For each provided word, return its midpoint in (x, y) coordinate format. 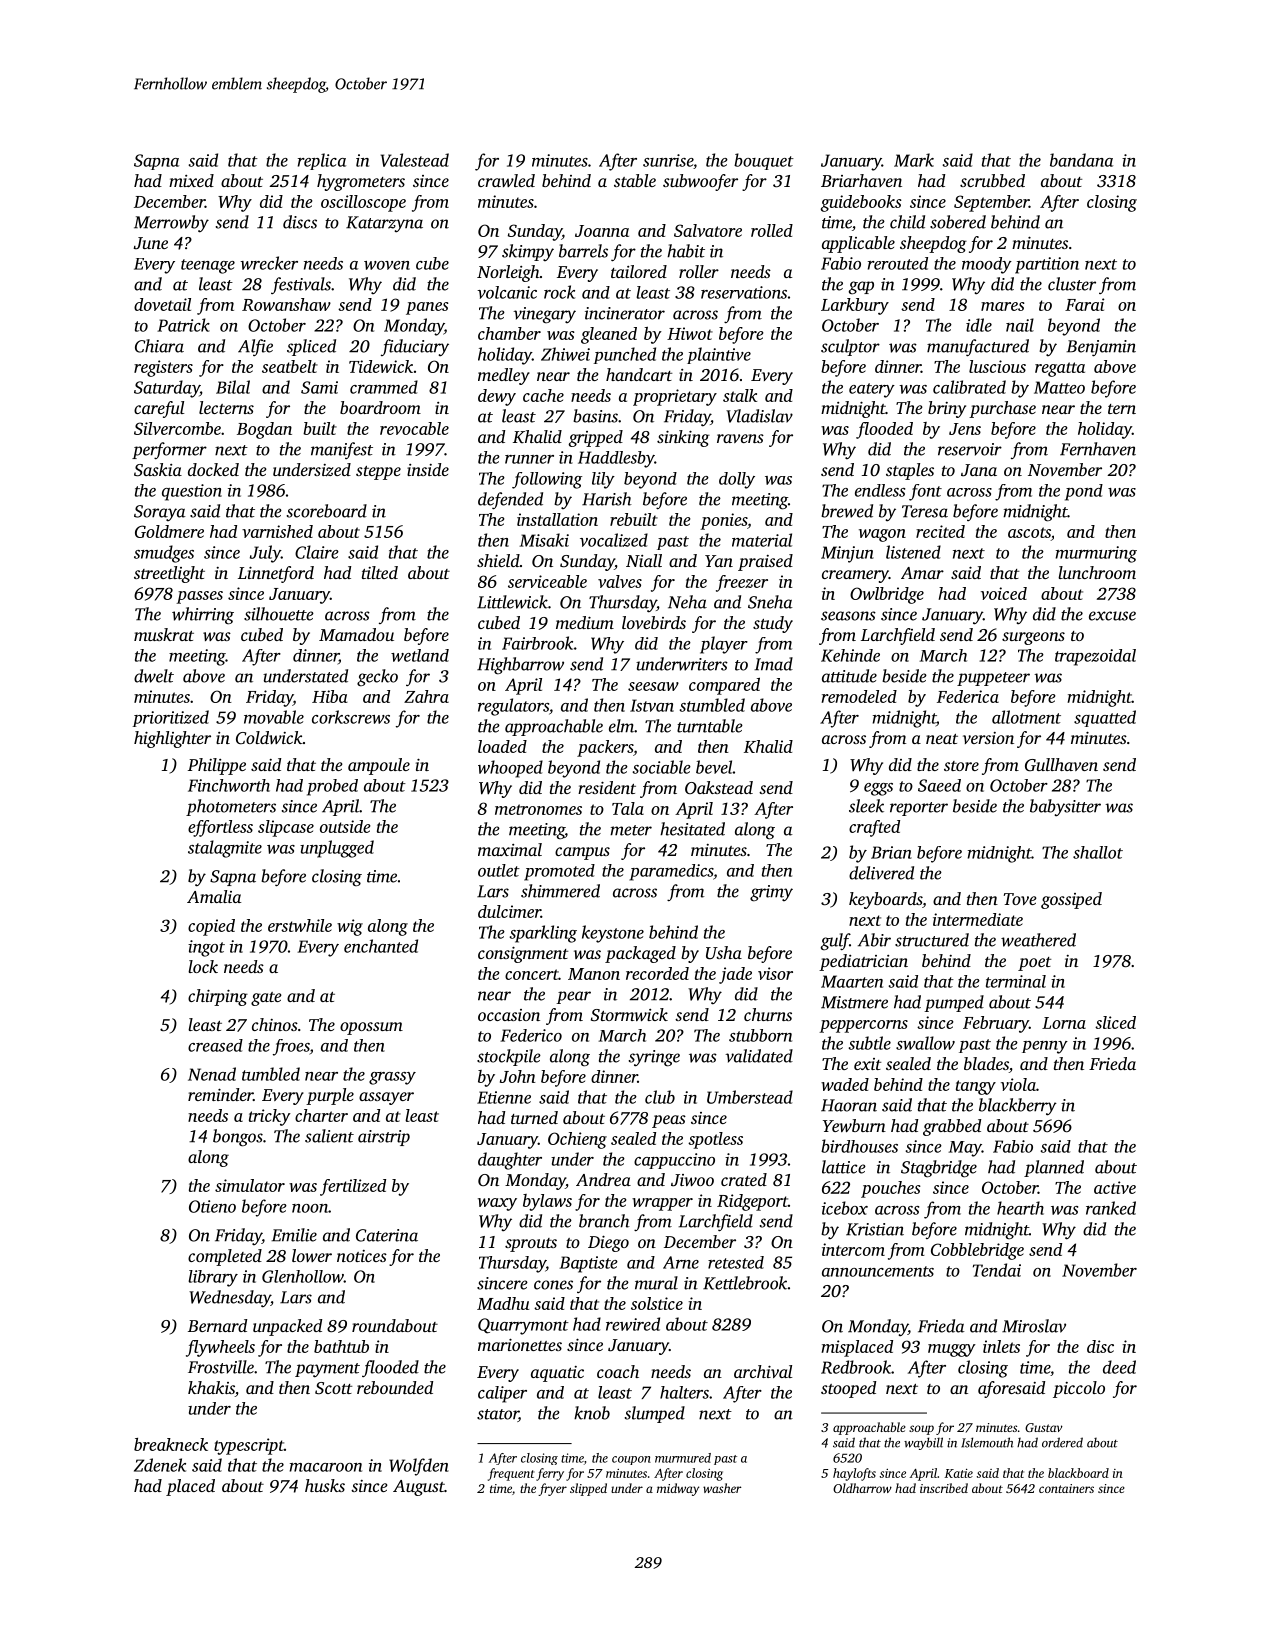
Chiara (159, 346)
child (907, 222)
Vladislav (759, 416)
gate (266, 999)
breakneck (171, 1444)
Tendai (997, 1270)
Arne (681, 1262)
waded (845, 1084)
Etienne (504, 1097)
